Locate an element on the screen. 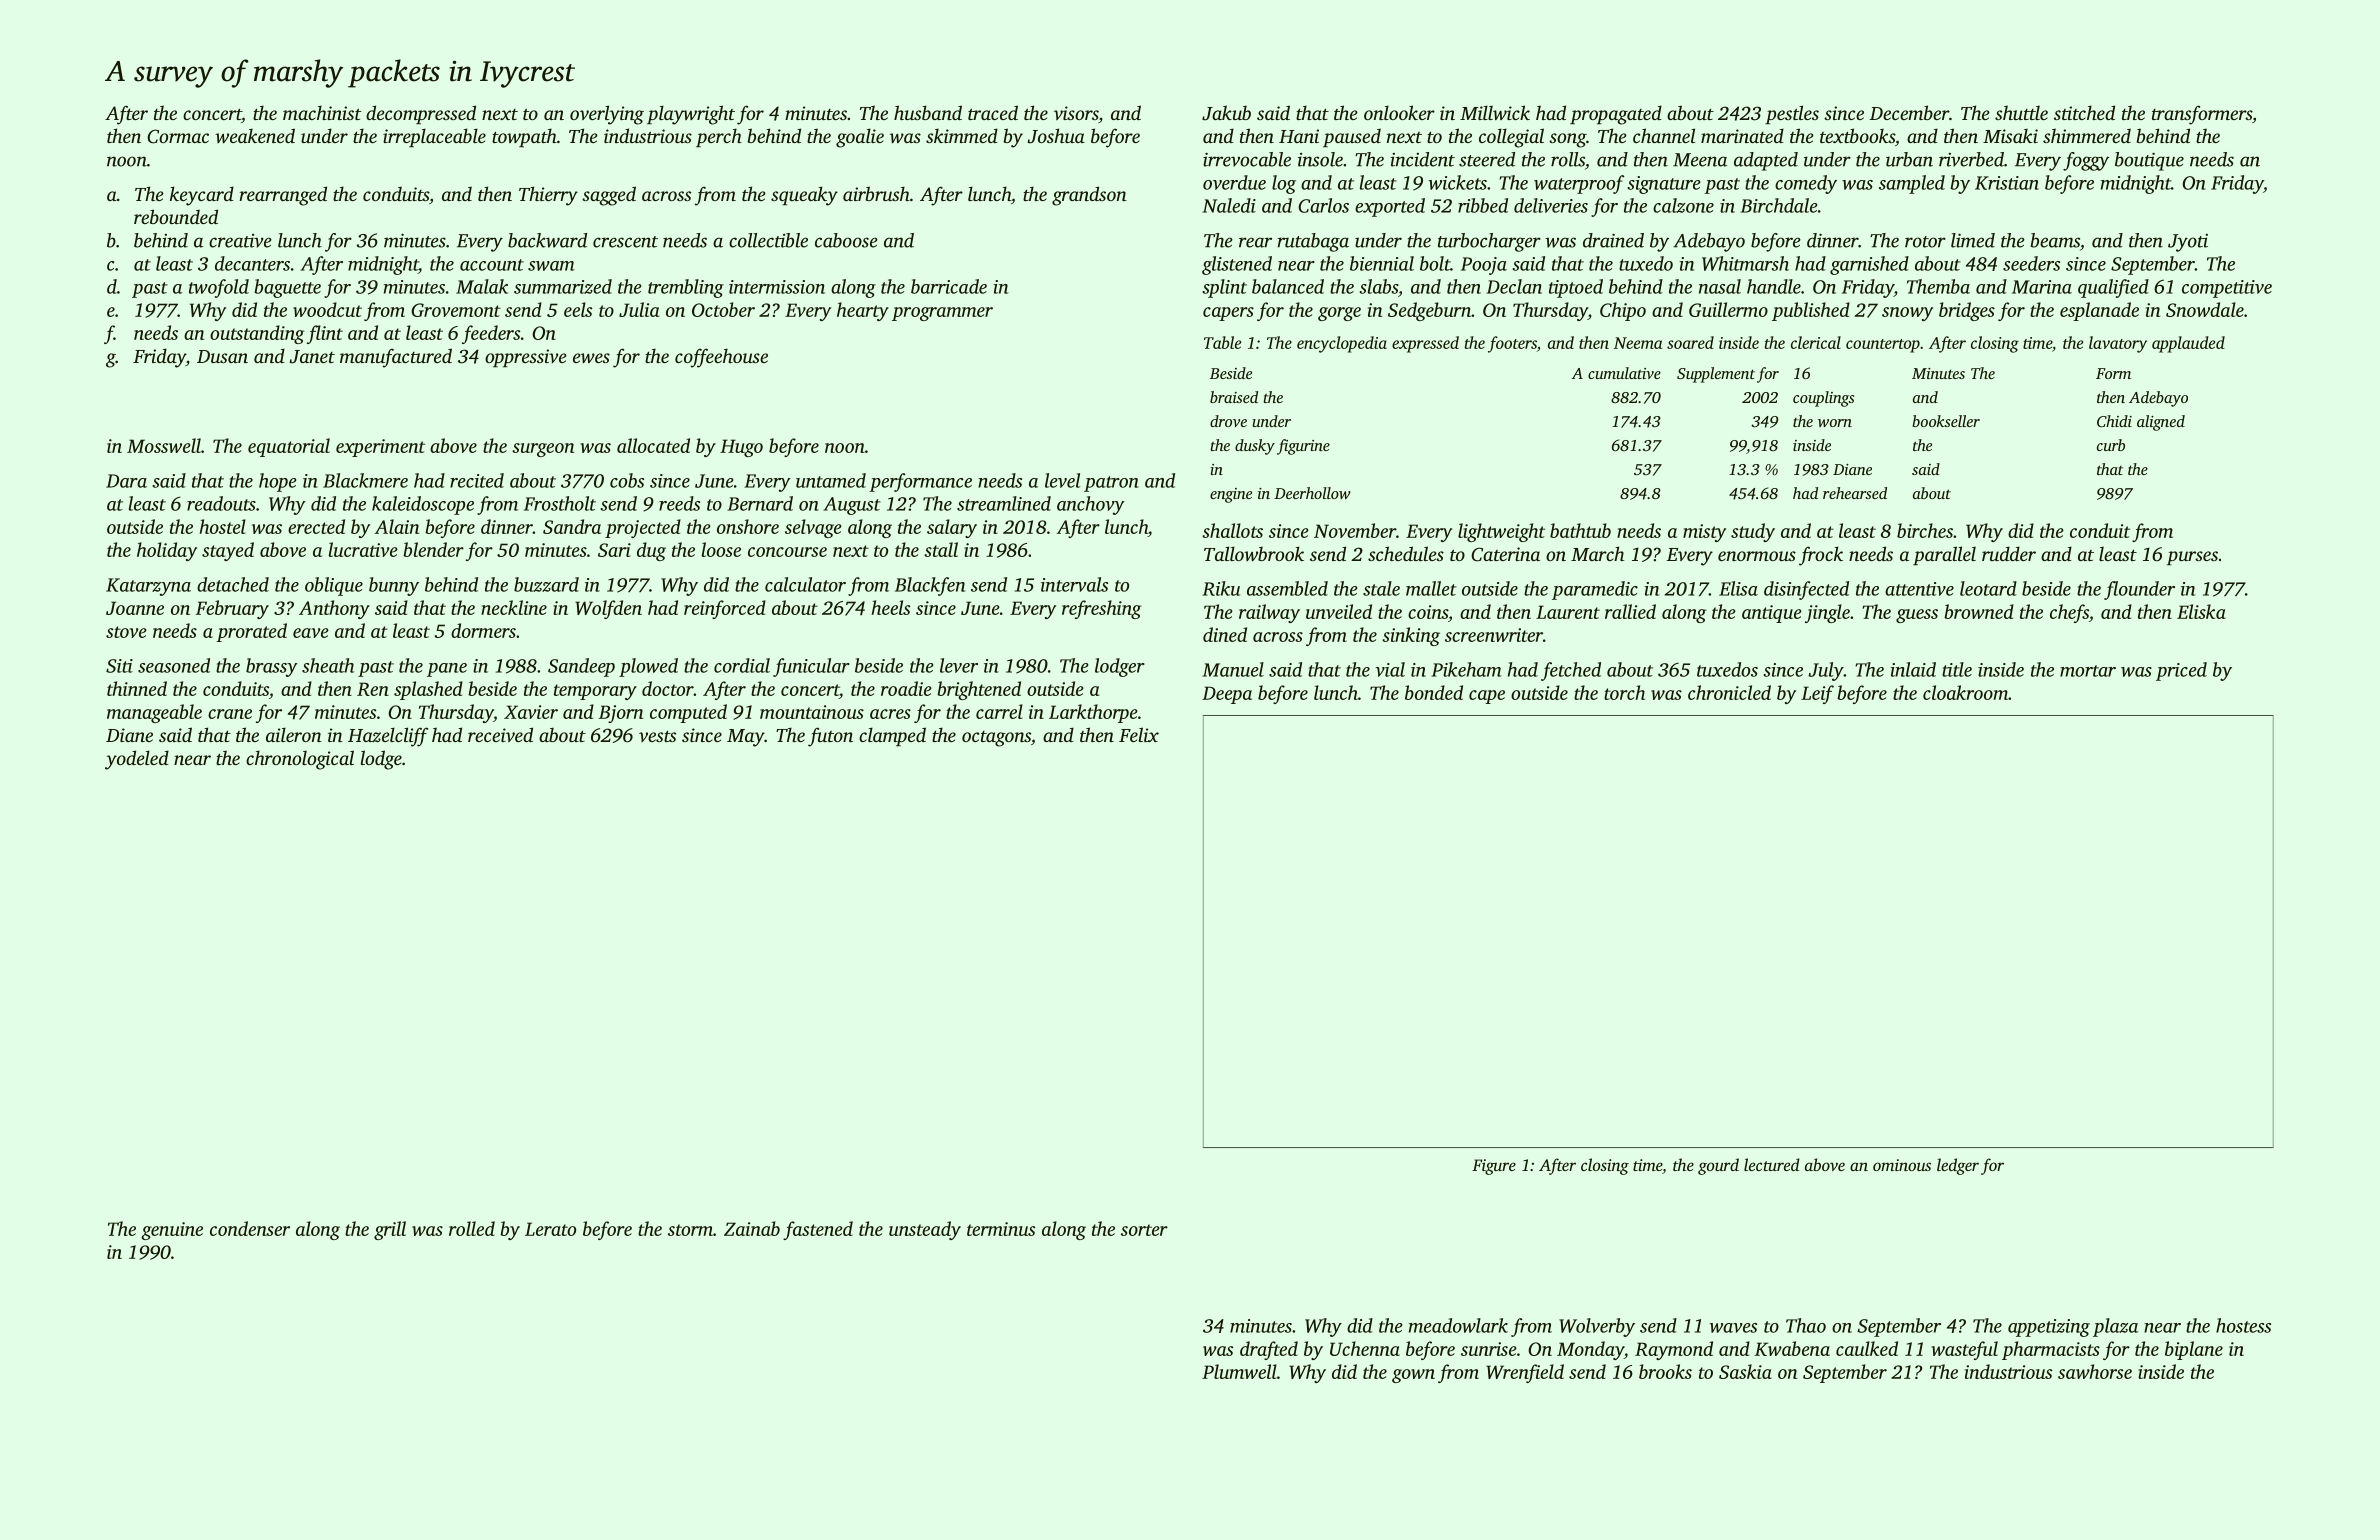 The width and height of the screenshot is (2380, 1540). Jyoti is located at coordinates (2188, 243).
